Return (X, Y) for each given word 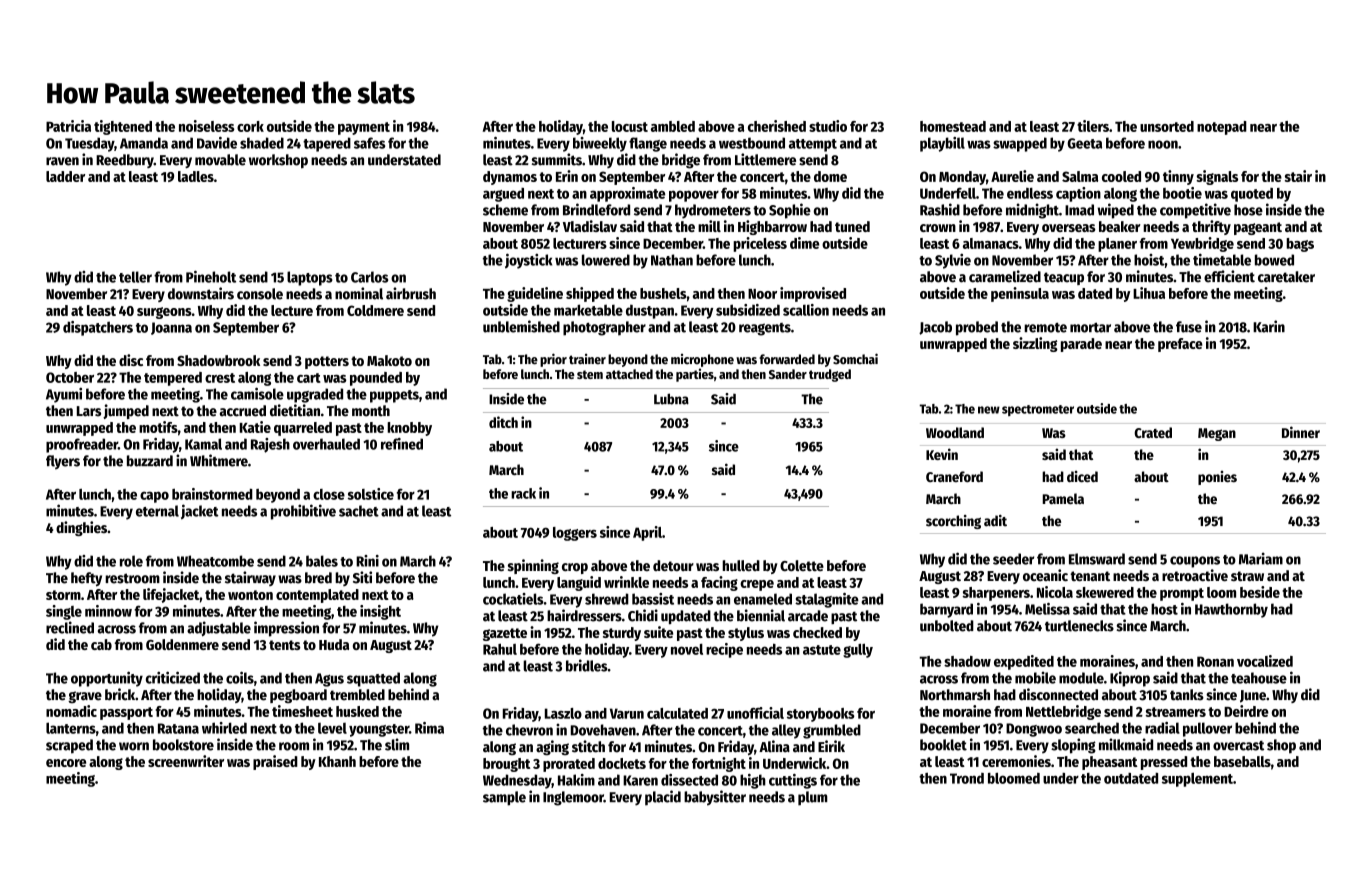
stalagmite (827, 600)
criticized (173, 677)
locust (630, 126)
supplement (1197, 780)
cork (250, 126)
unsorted (1167, 126)
